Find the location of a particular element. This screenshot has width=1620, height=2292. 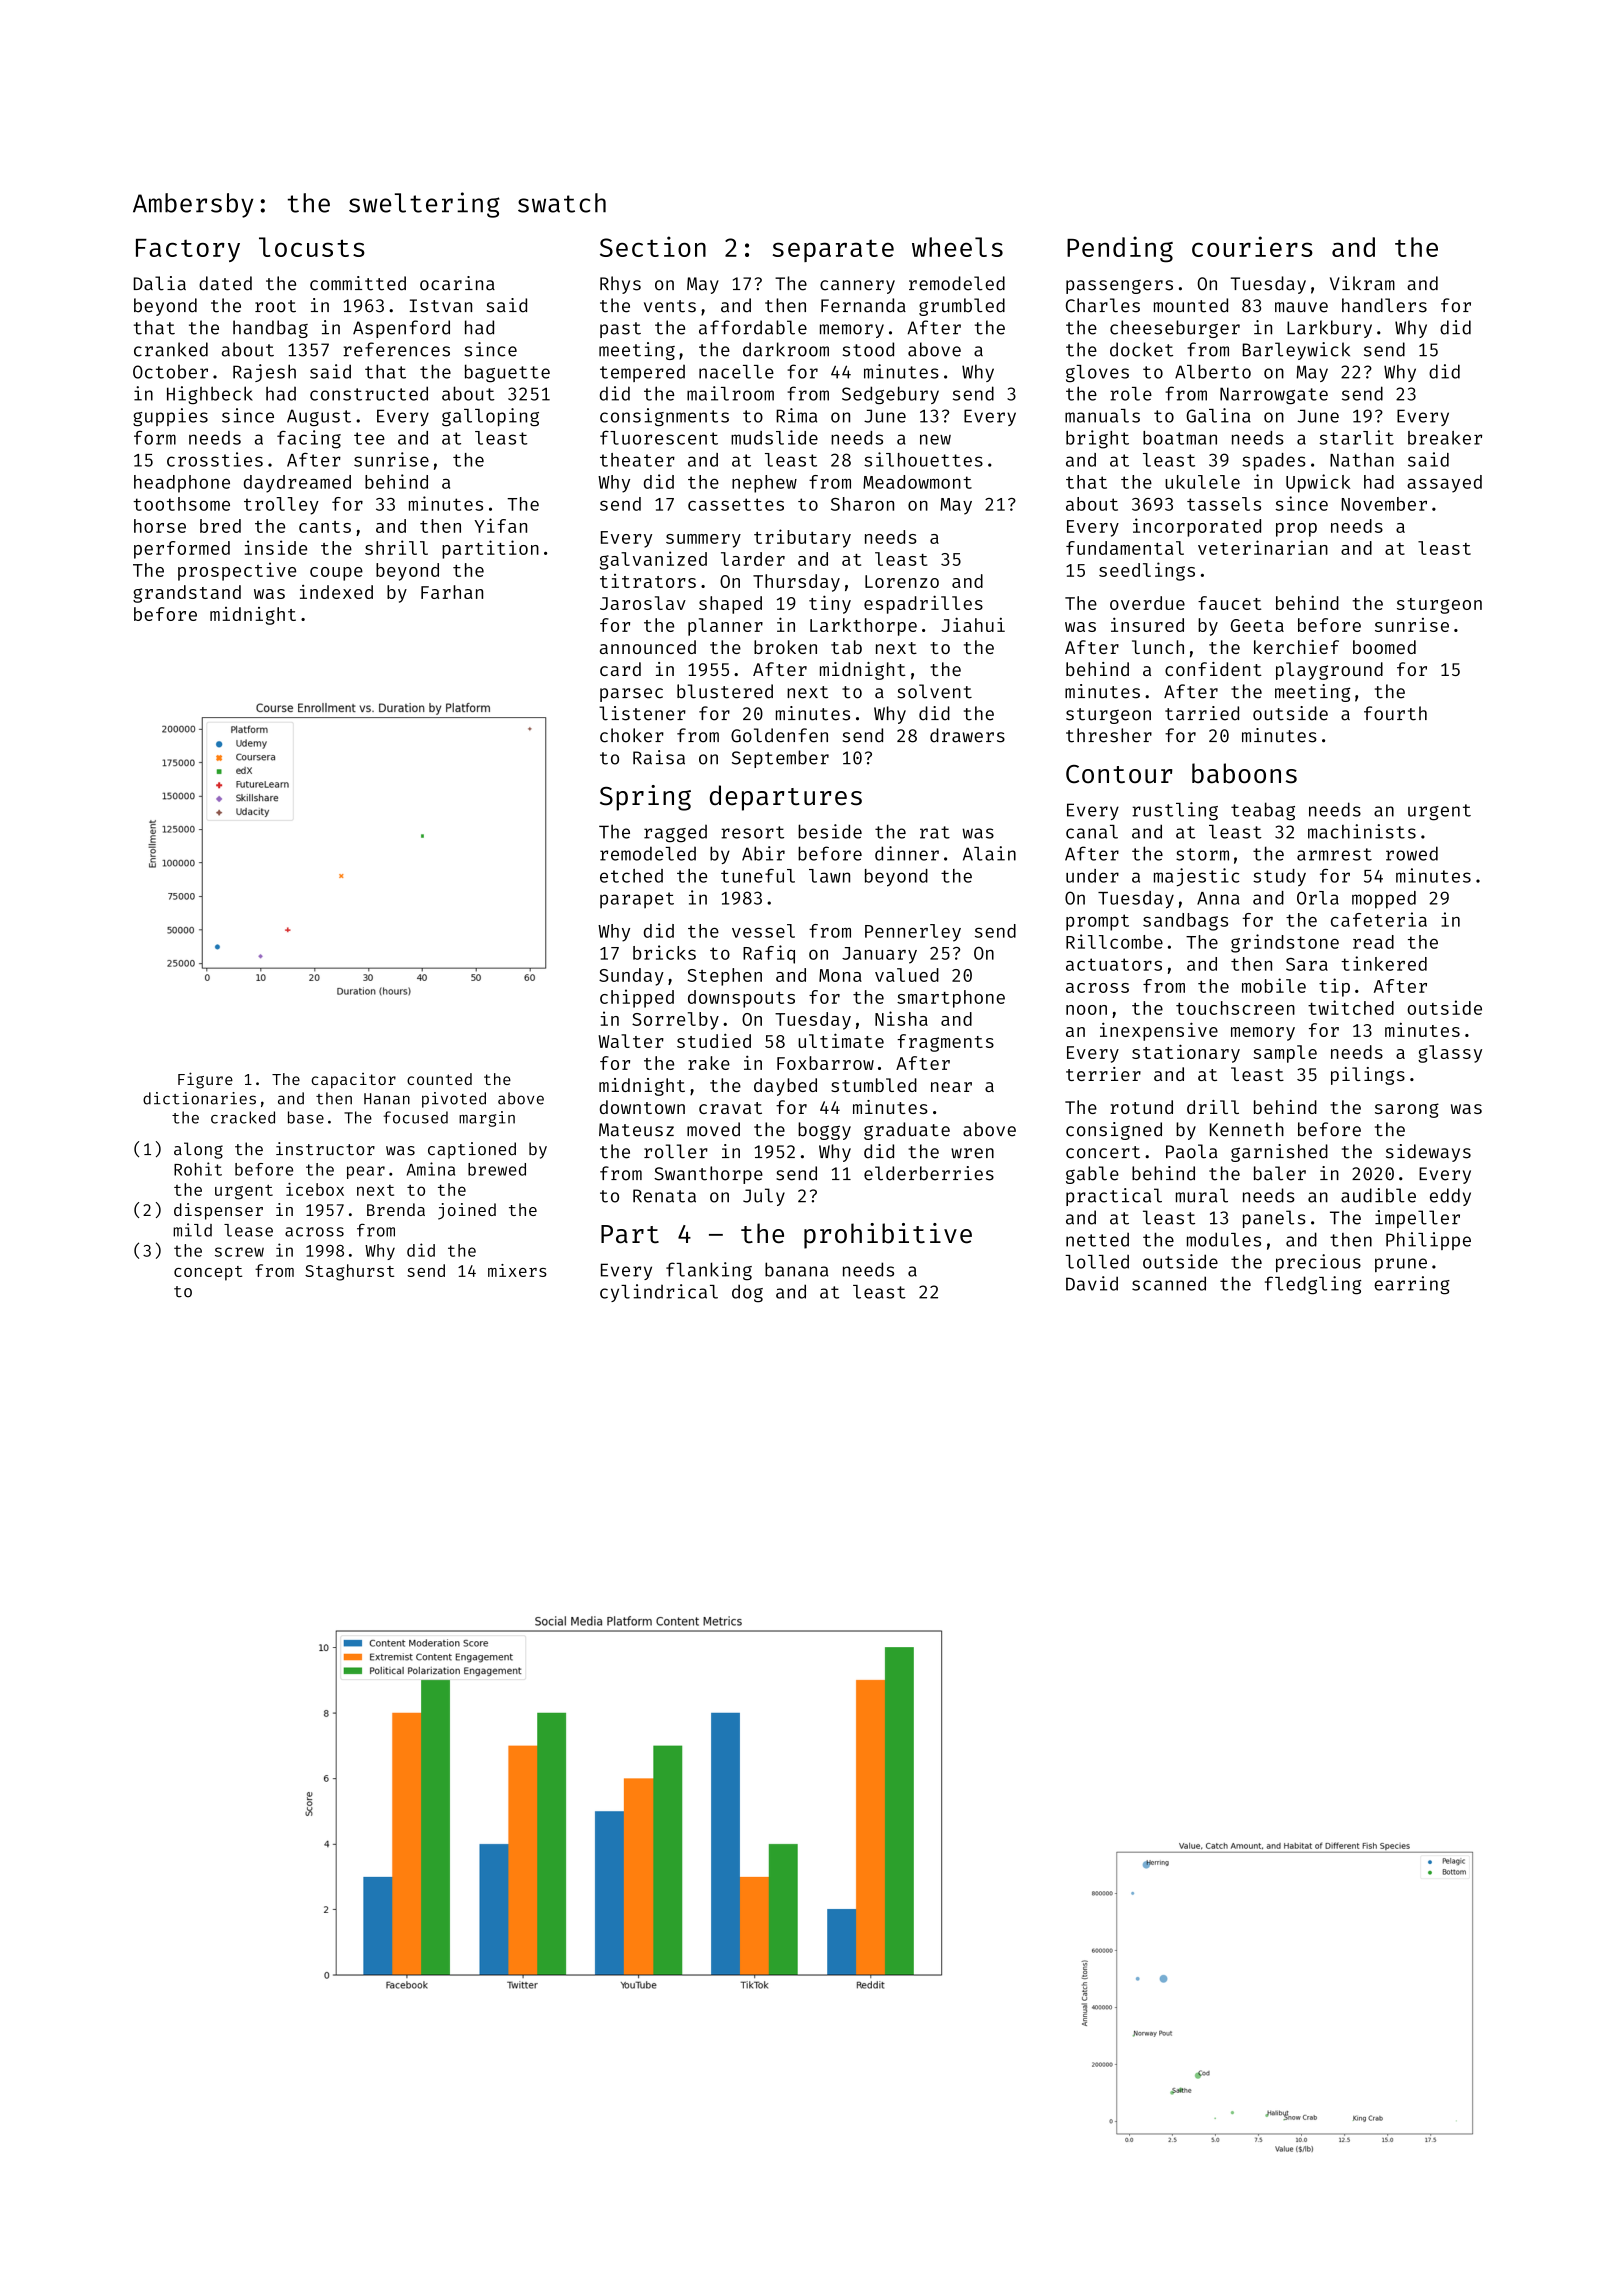

Lorenzo is located at coordinates (902, 581).
